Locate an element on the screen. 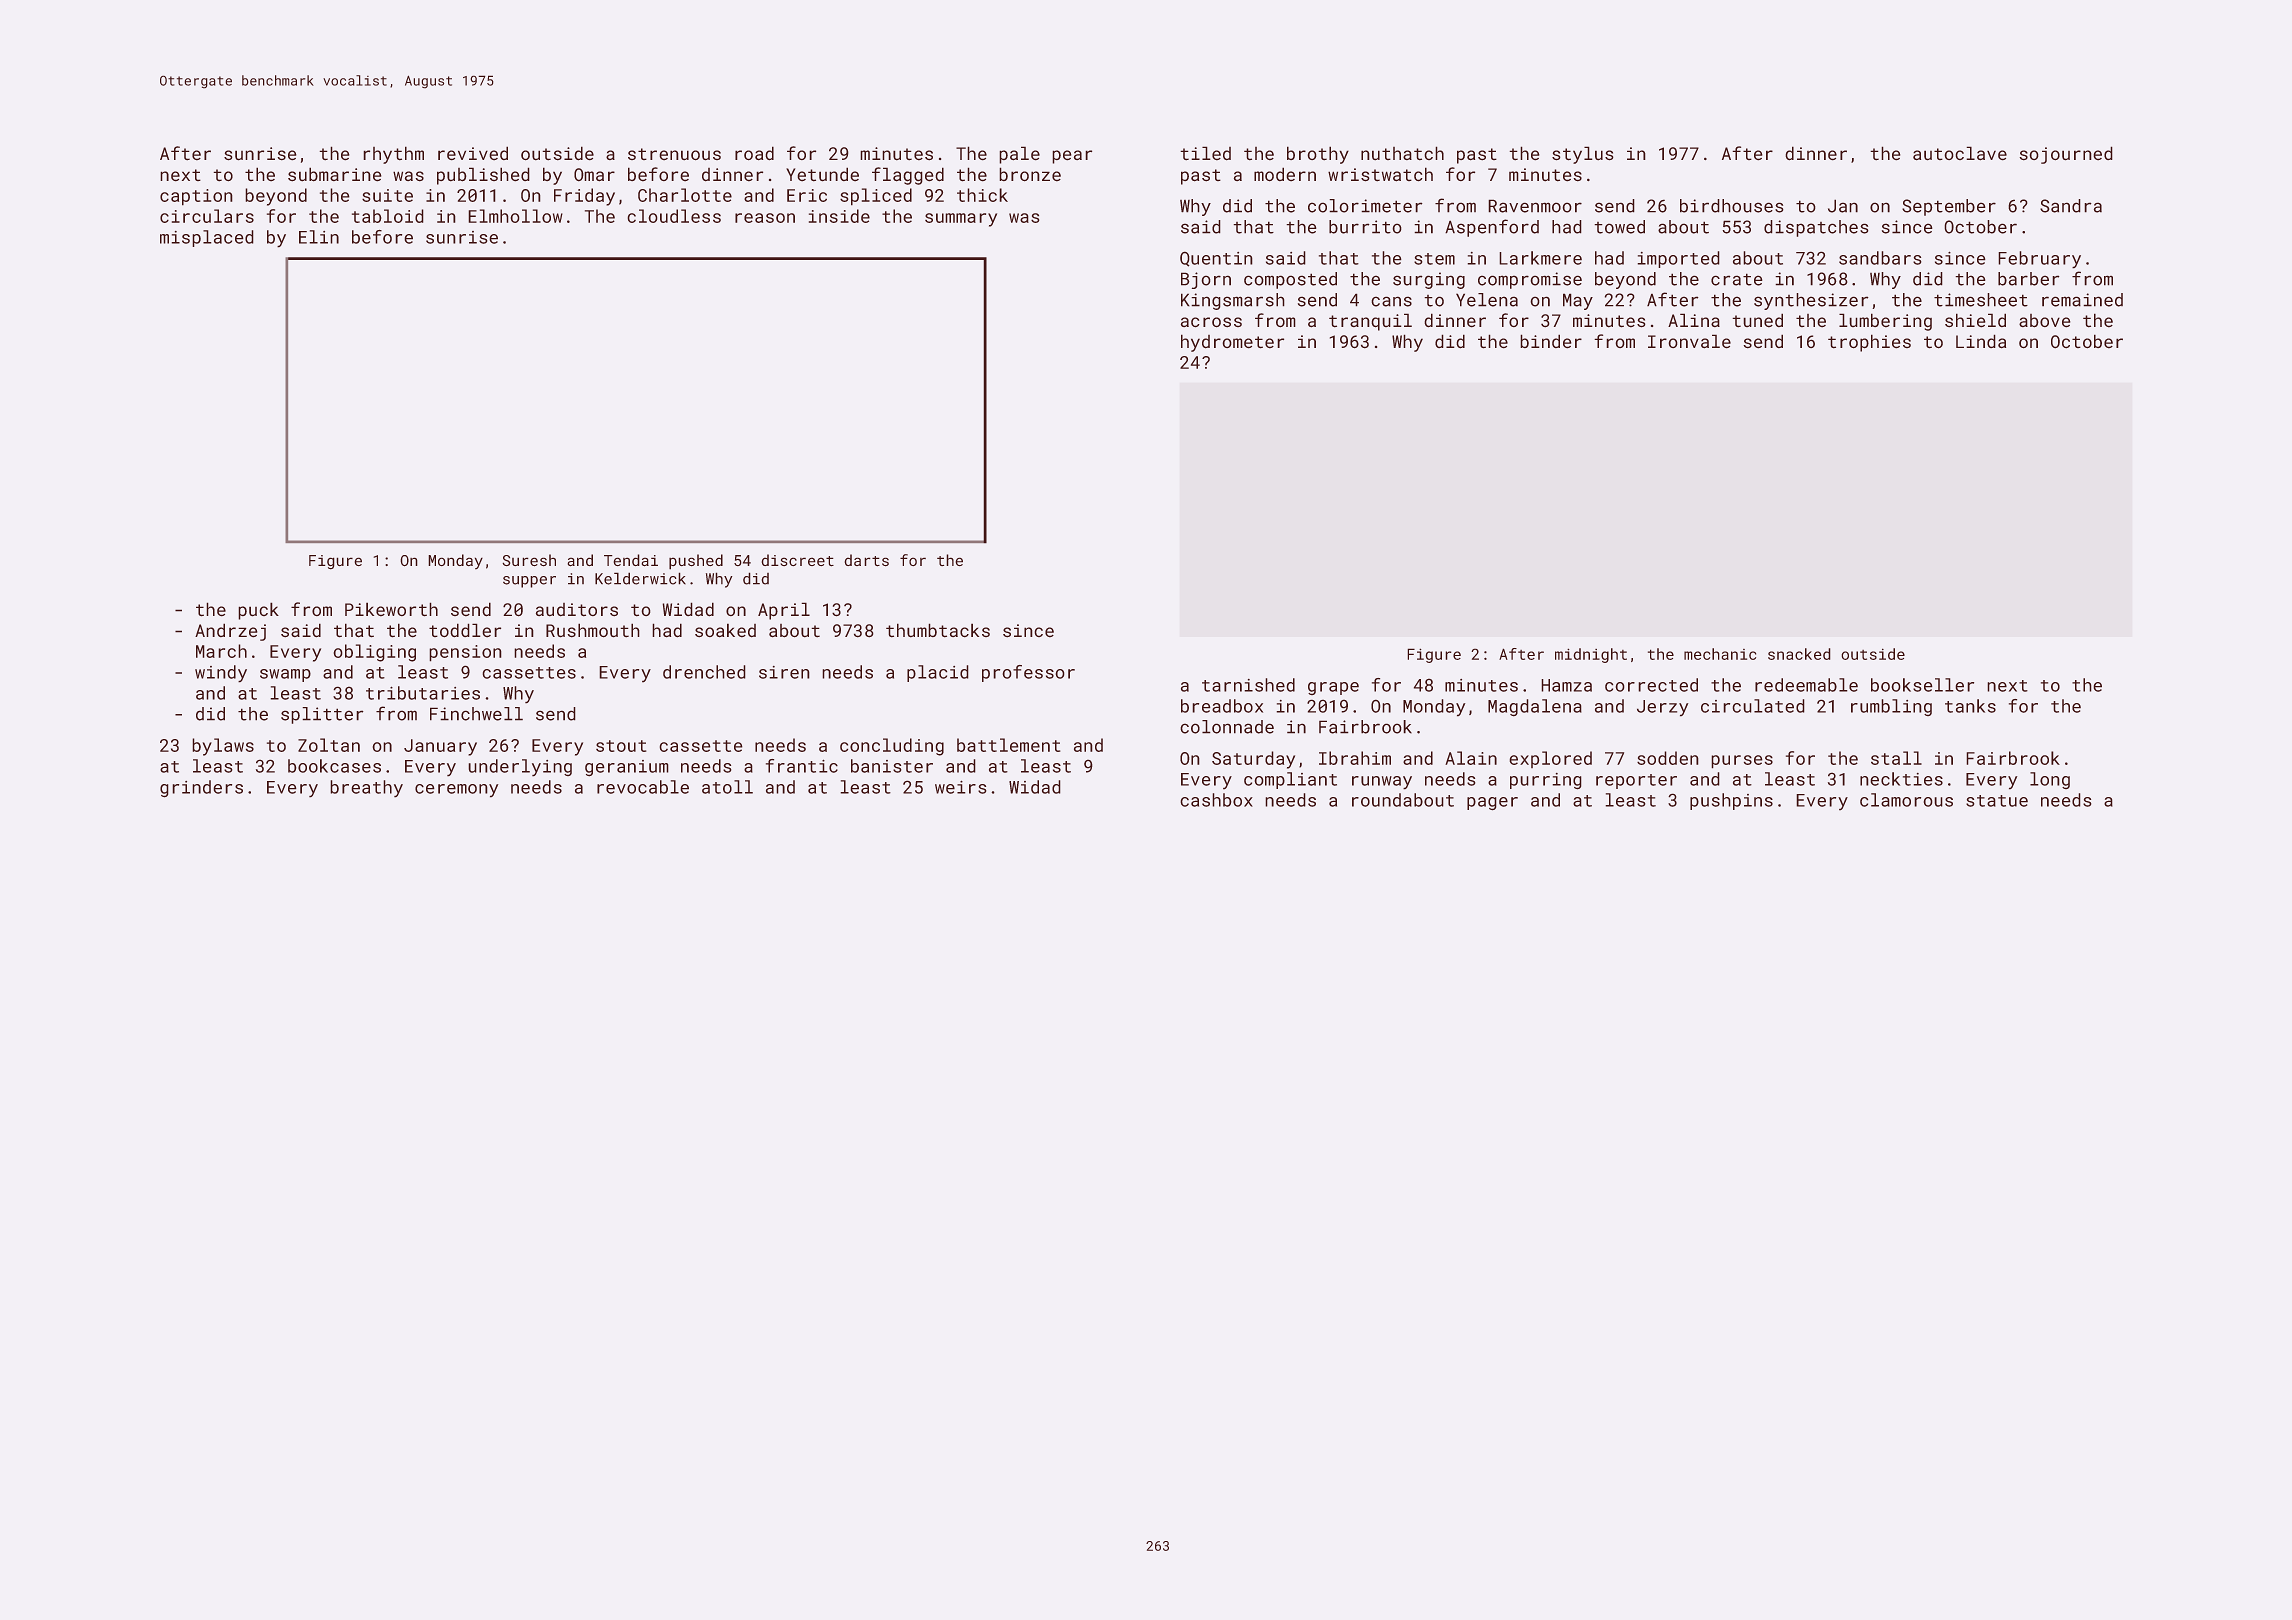  caption is located at coordinates (196, 197).
